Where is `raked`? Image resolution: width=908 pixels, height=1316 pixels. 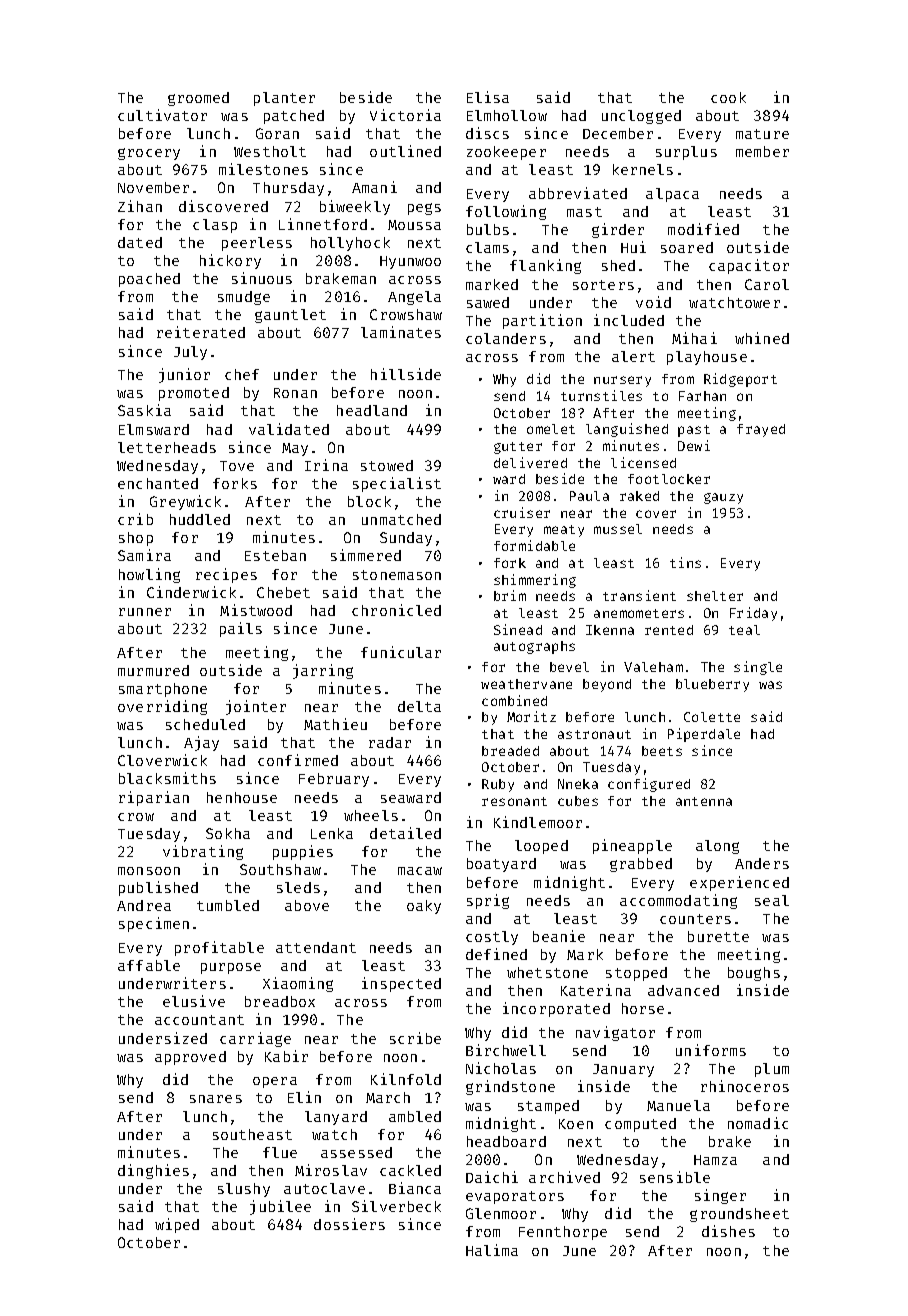 raked is located at coordinates (639, 496).
